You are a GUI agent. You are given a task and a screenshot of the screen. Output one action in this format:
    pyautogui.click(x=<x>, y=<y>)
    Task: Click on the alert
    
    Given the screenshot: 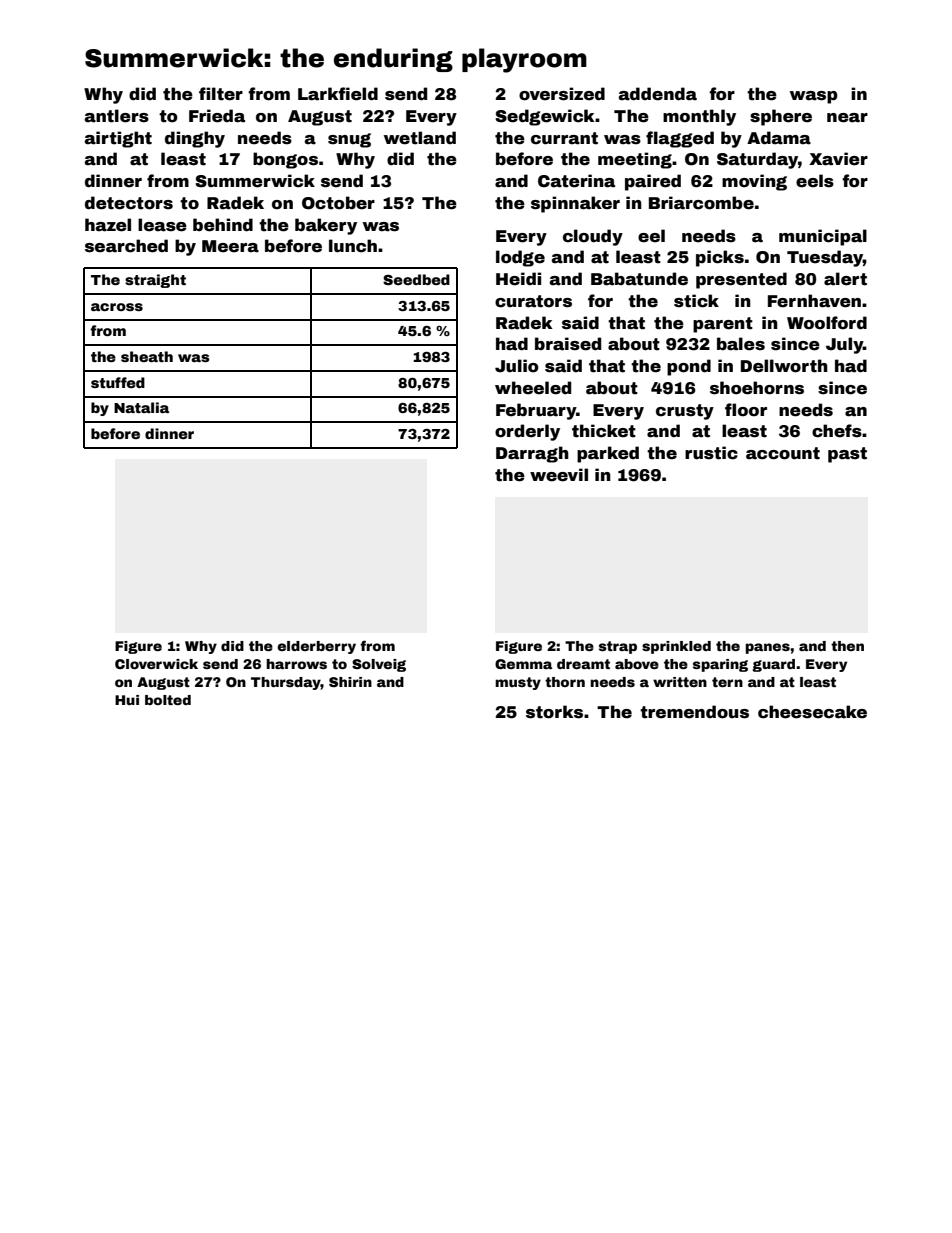 What is the action you would take?
    pyautogui.click(x=845, y=279)
